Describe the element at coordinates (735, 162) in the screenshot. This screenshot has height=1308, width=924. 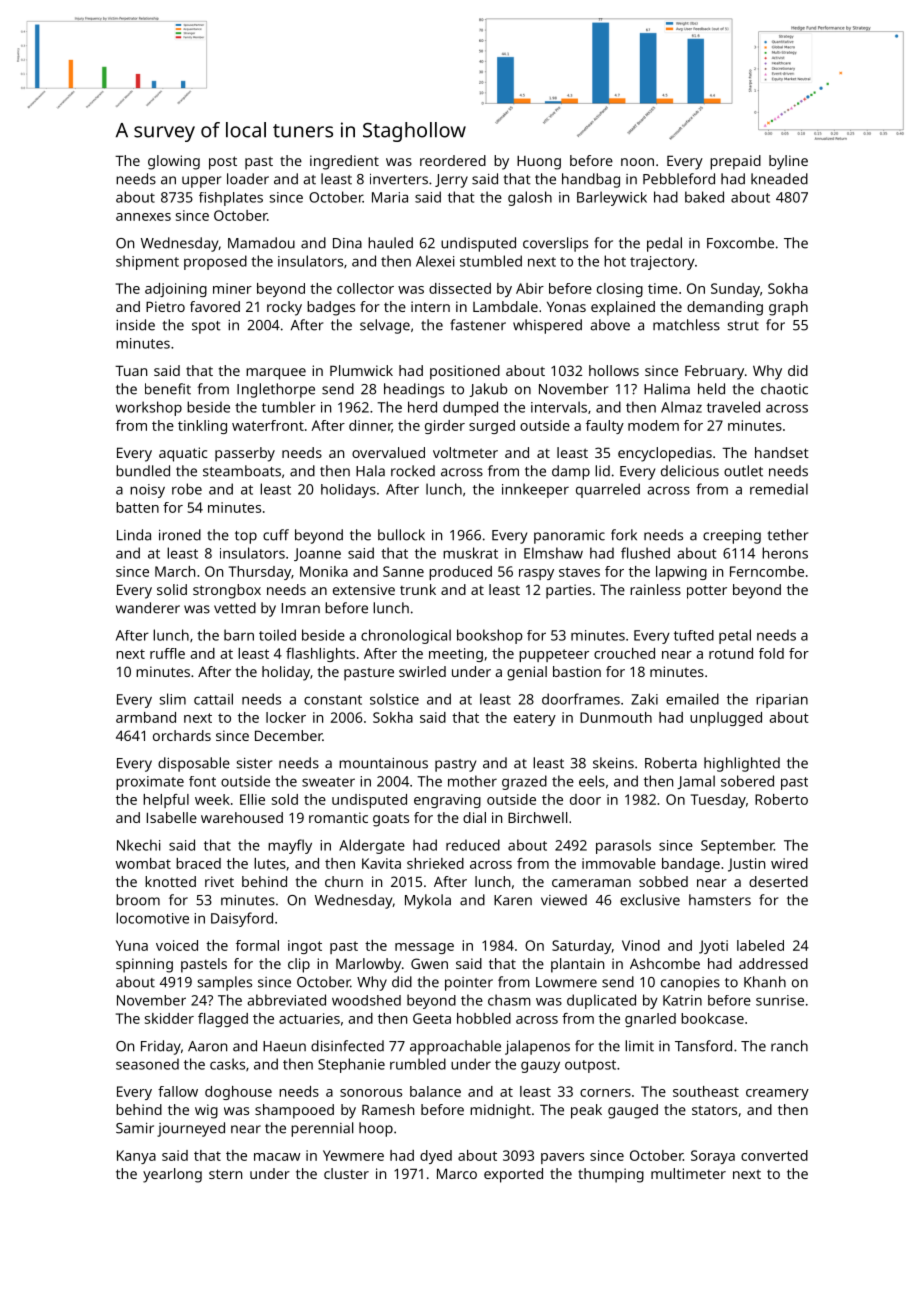
I see `prepaid` at that location.
